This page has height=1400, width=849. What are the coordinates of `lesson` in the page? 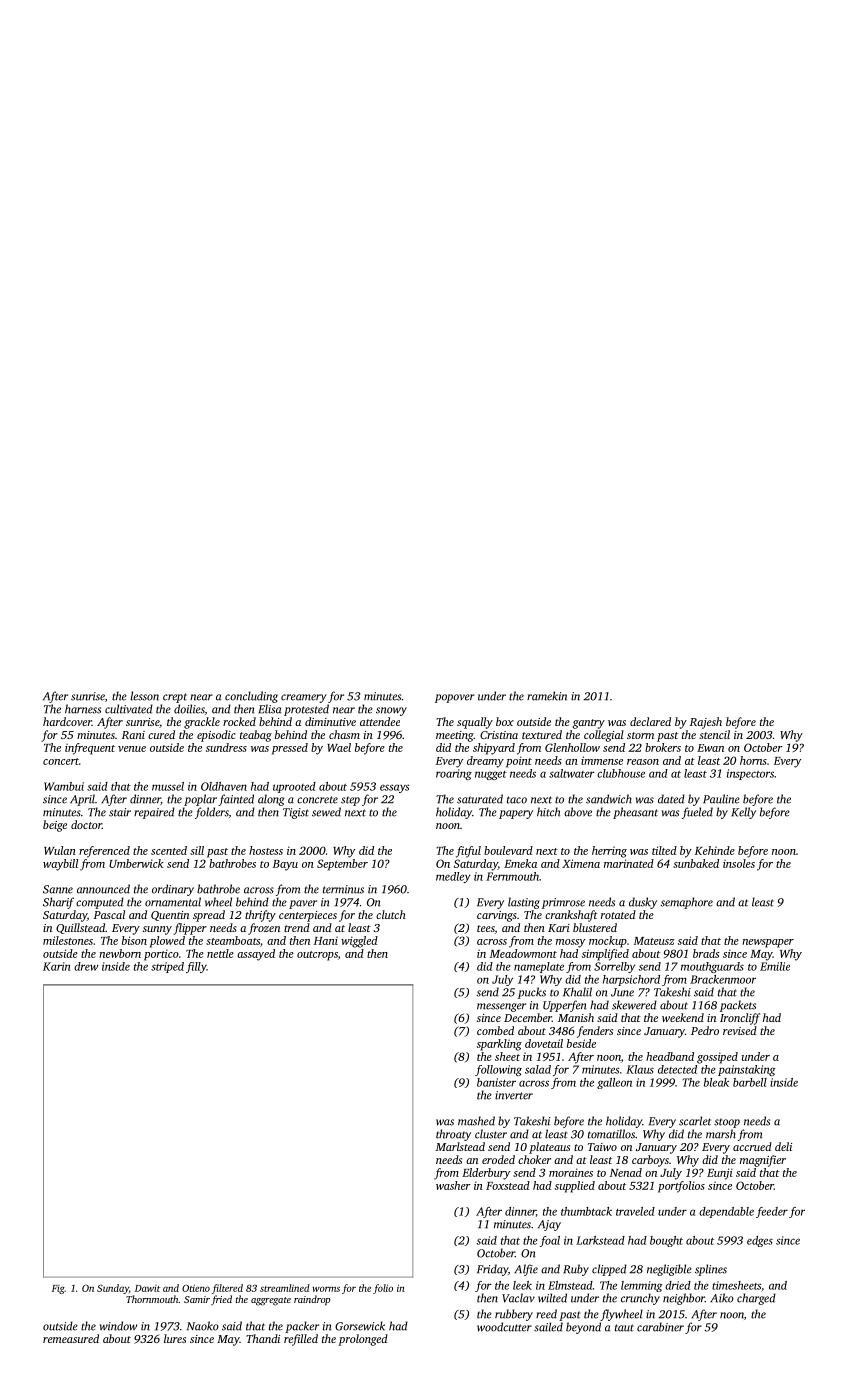 It's located at (145, 696).
